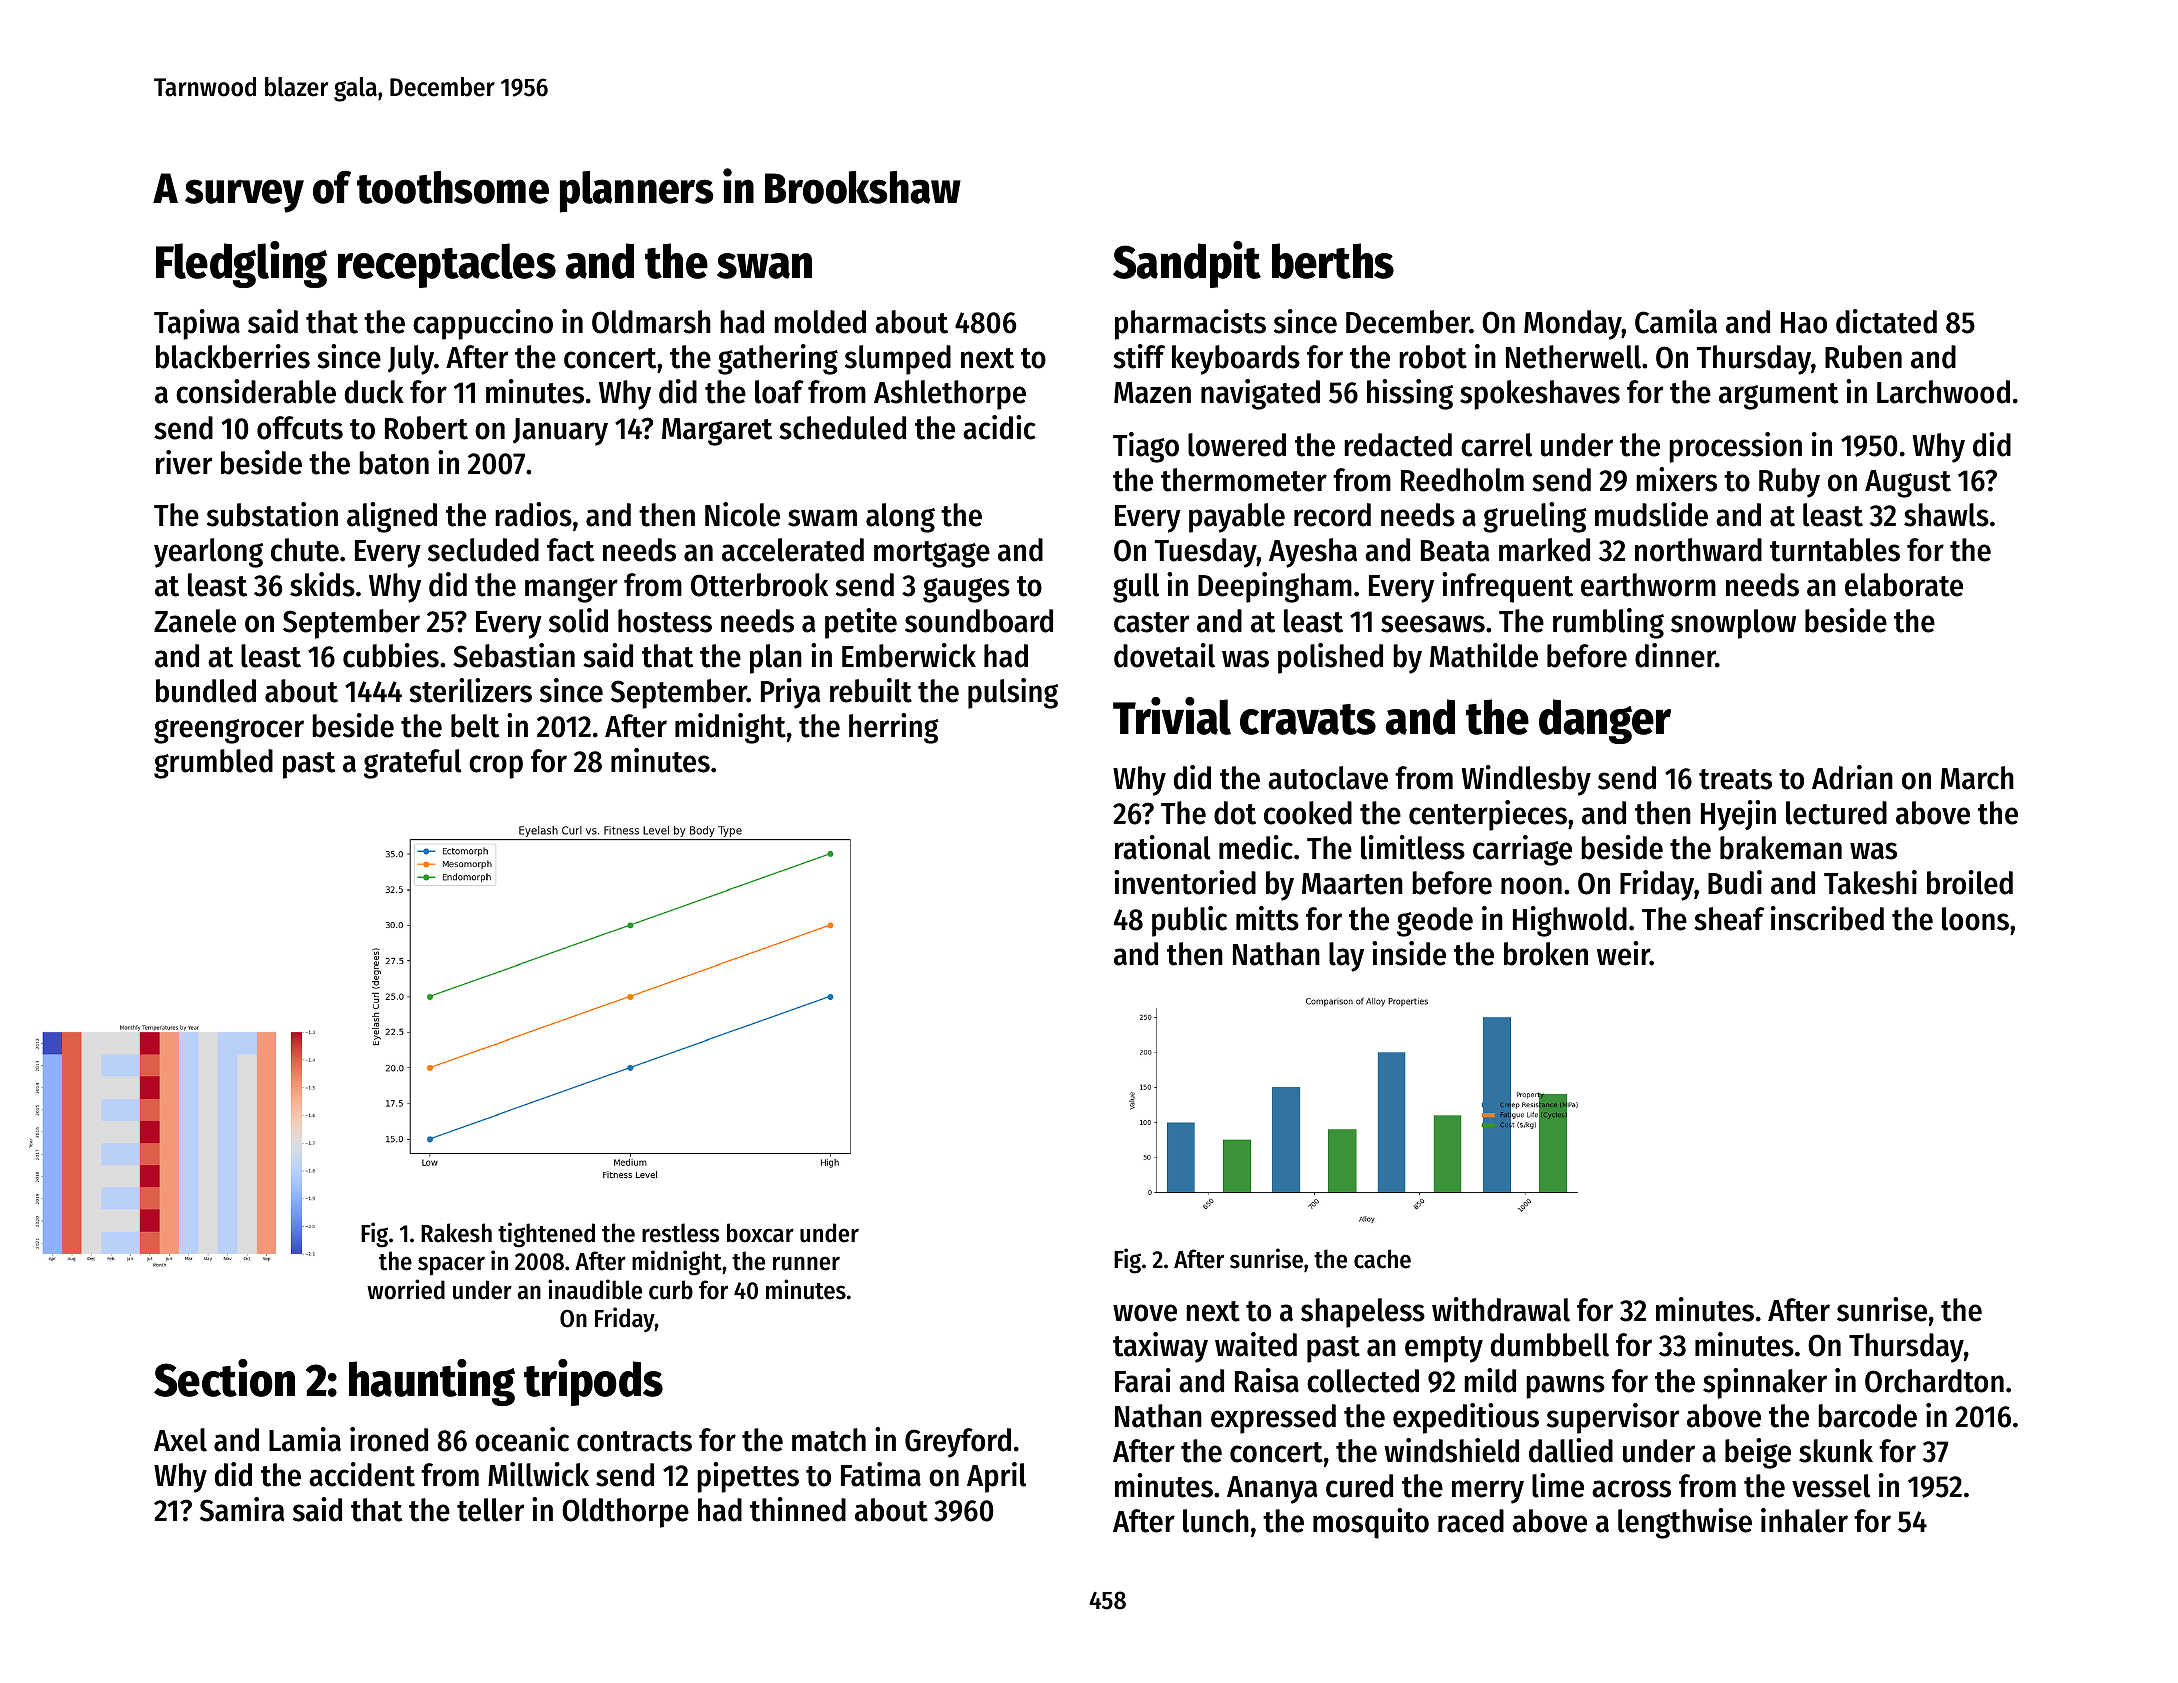 The width and height of the screenshot is (2178, 1683). What do you see at coordinates (1189, 921) in the screenshot?
I see `public` at bounding box center [1189, 921].
